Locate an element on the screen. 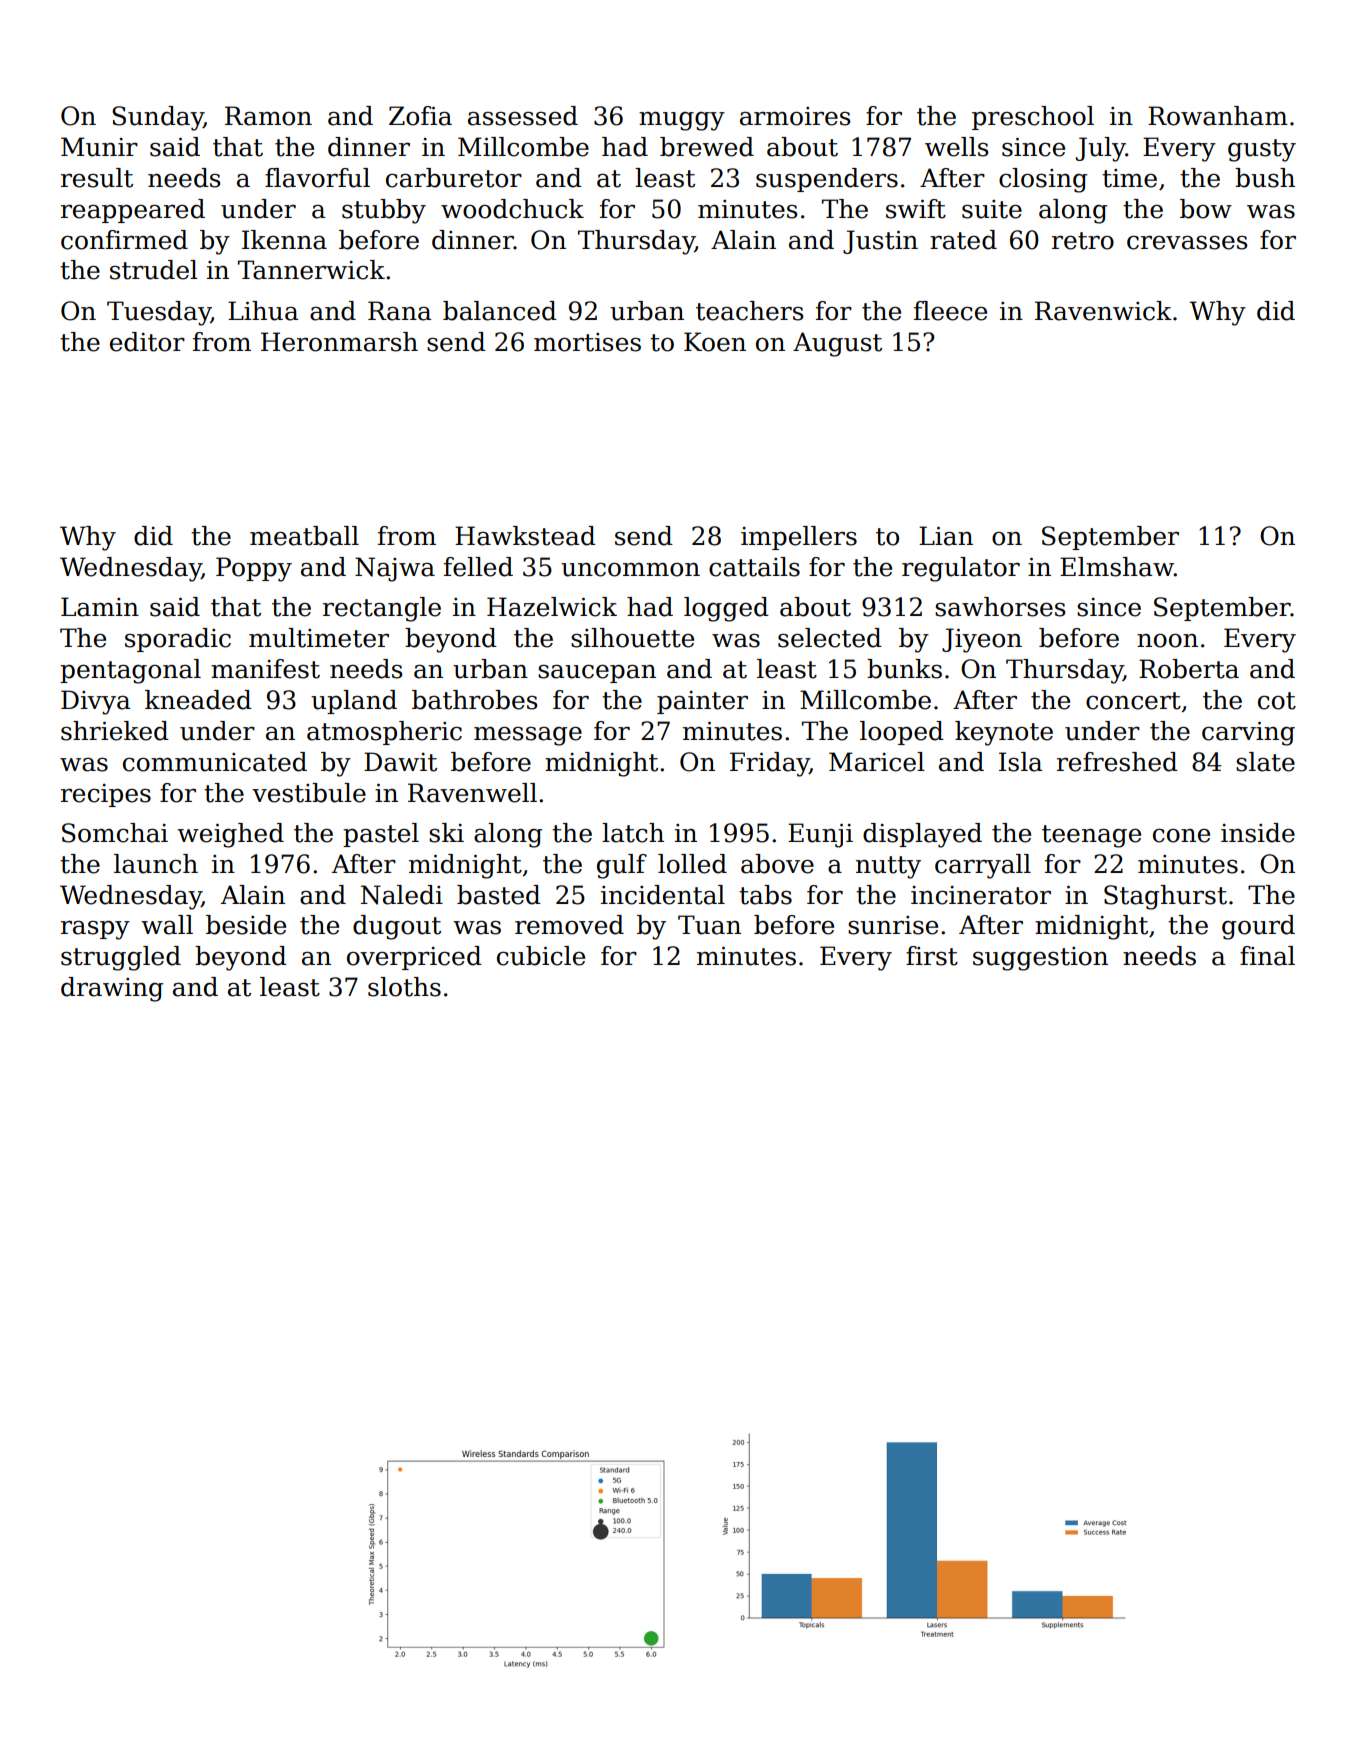  assessed is located at coordinates (523, 116).
